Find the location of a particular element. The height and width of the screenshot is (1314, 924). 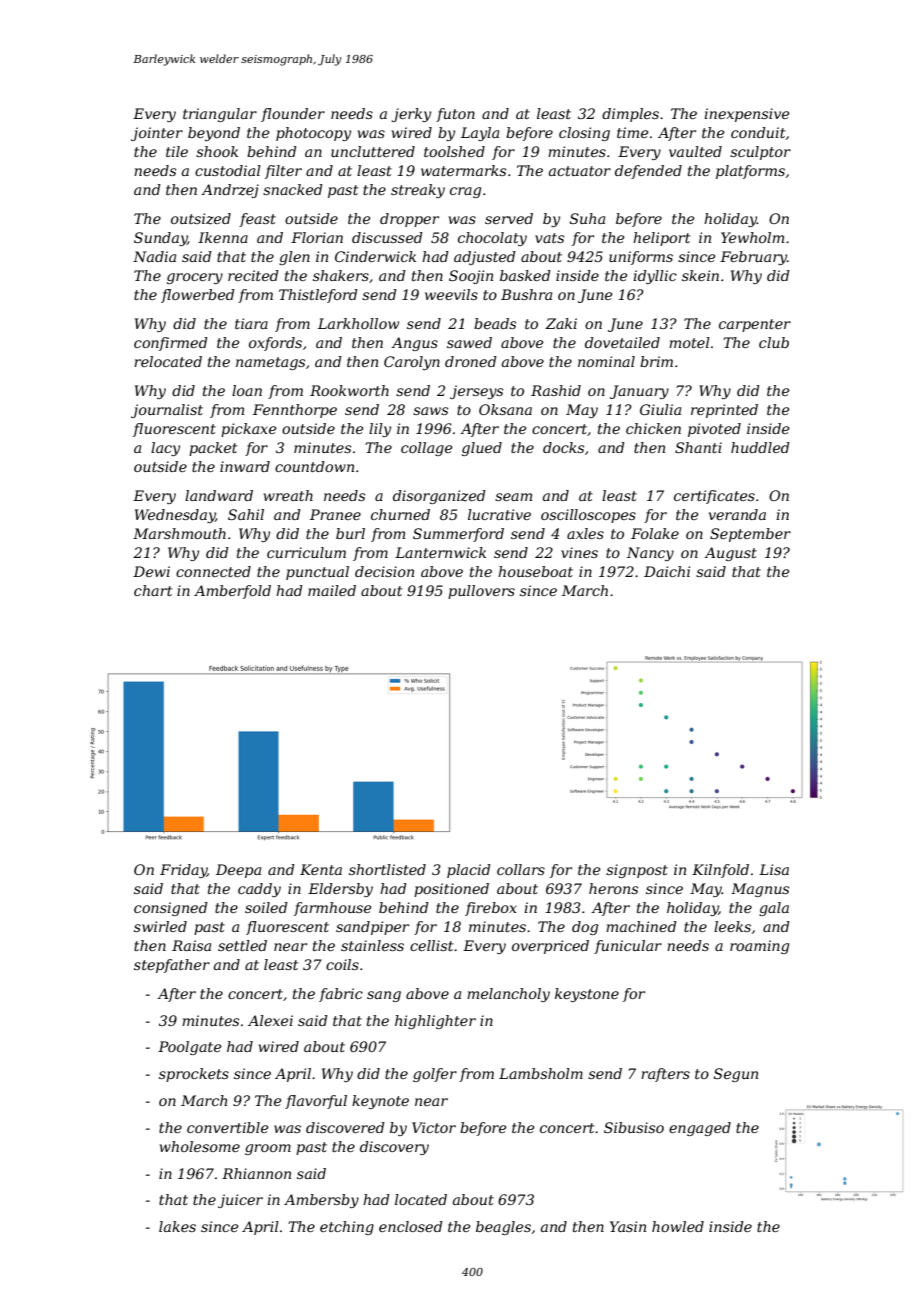

Victor is located at coordinates (434, 1127).
